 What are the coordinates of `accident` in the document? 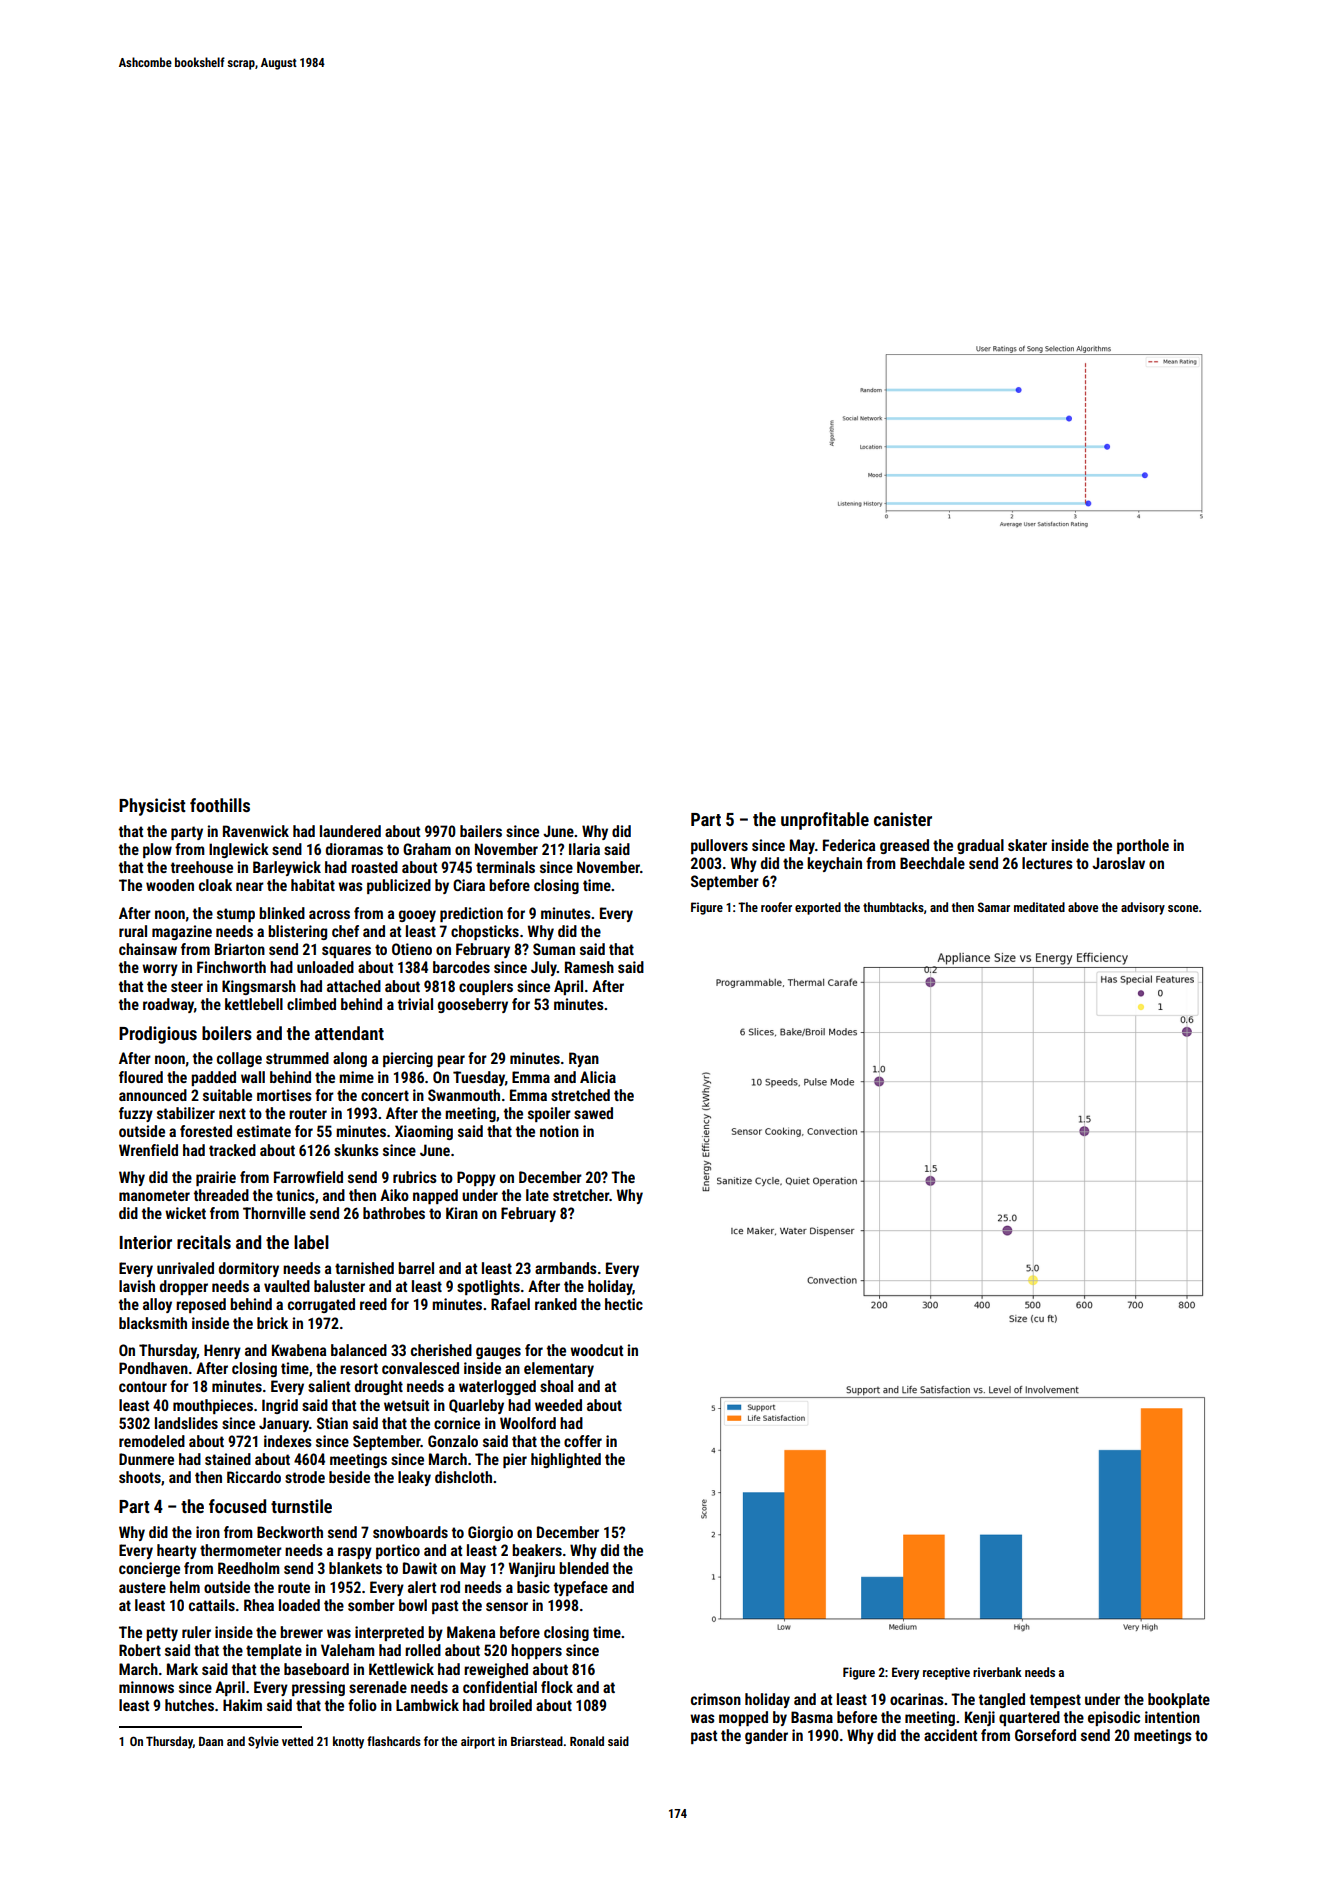 It's located at (950, 1735).
